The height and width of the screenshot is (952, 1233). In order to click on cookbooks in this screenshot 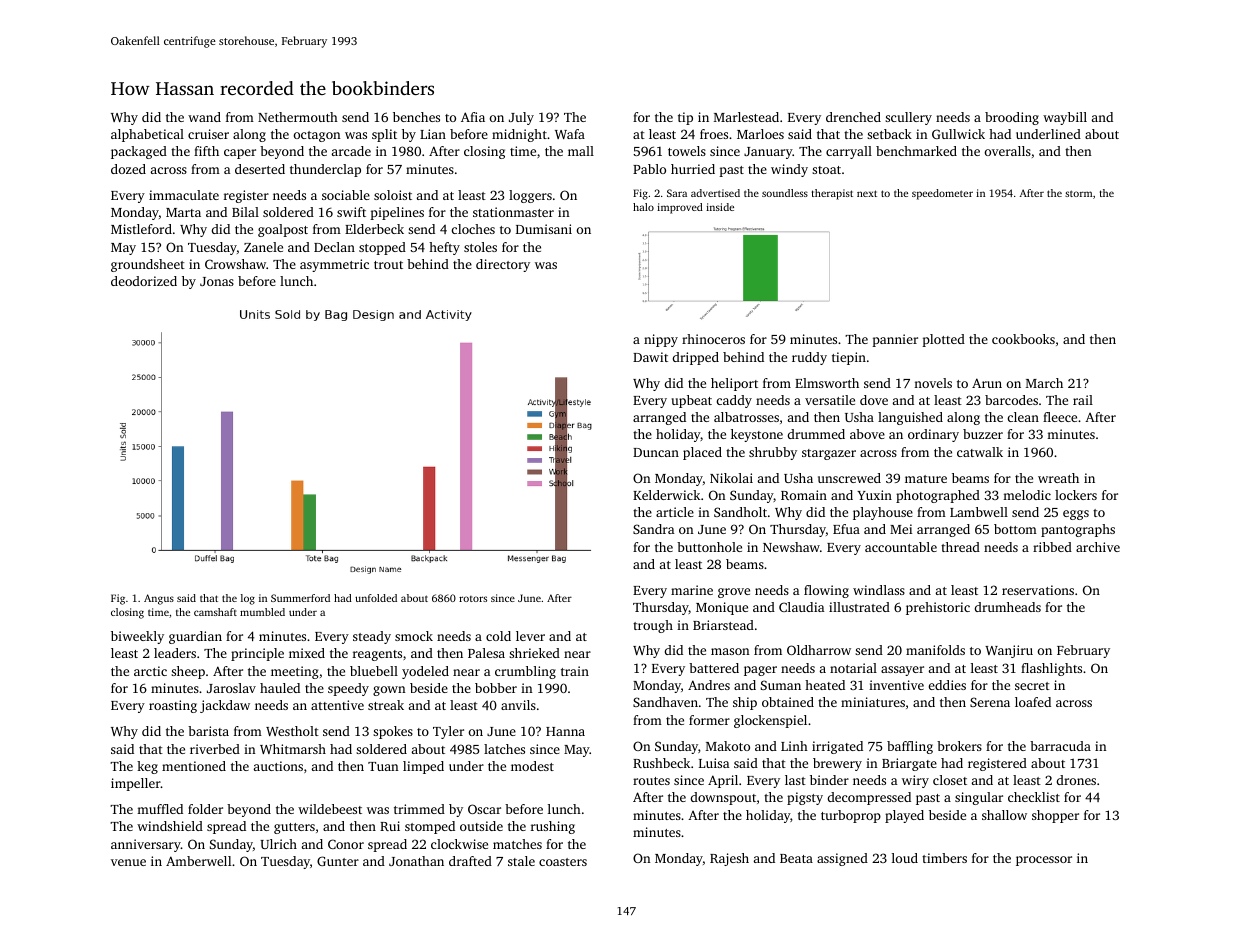, I will do `click(1023, 339)`.
